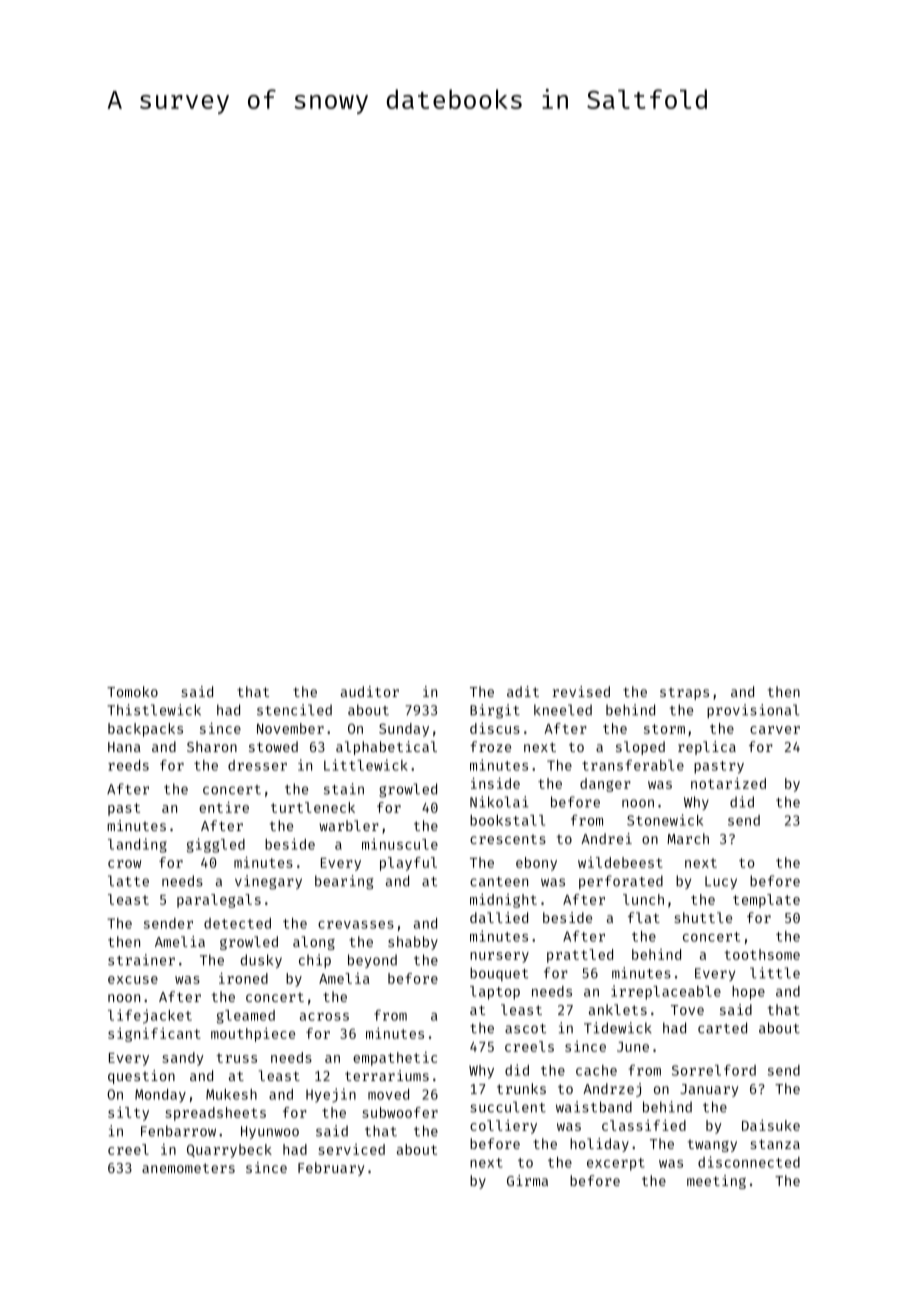 Image resolution: width=908 pixels, height=1316 pixels. What do you see at coordinates (495, 993) in the page?
I see `laptop` at bounding box center [495, 993].
